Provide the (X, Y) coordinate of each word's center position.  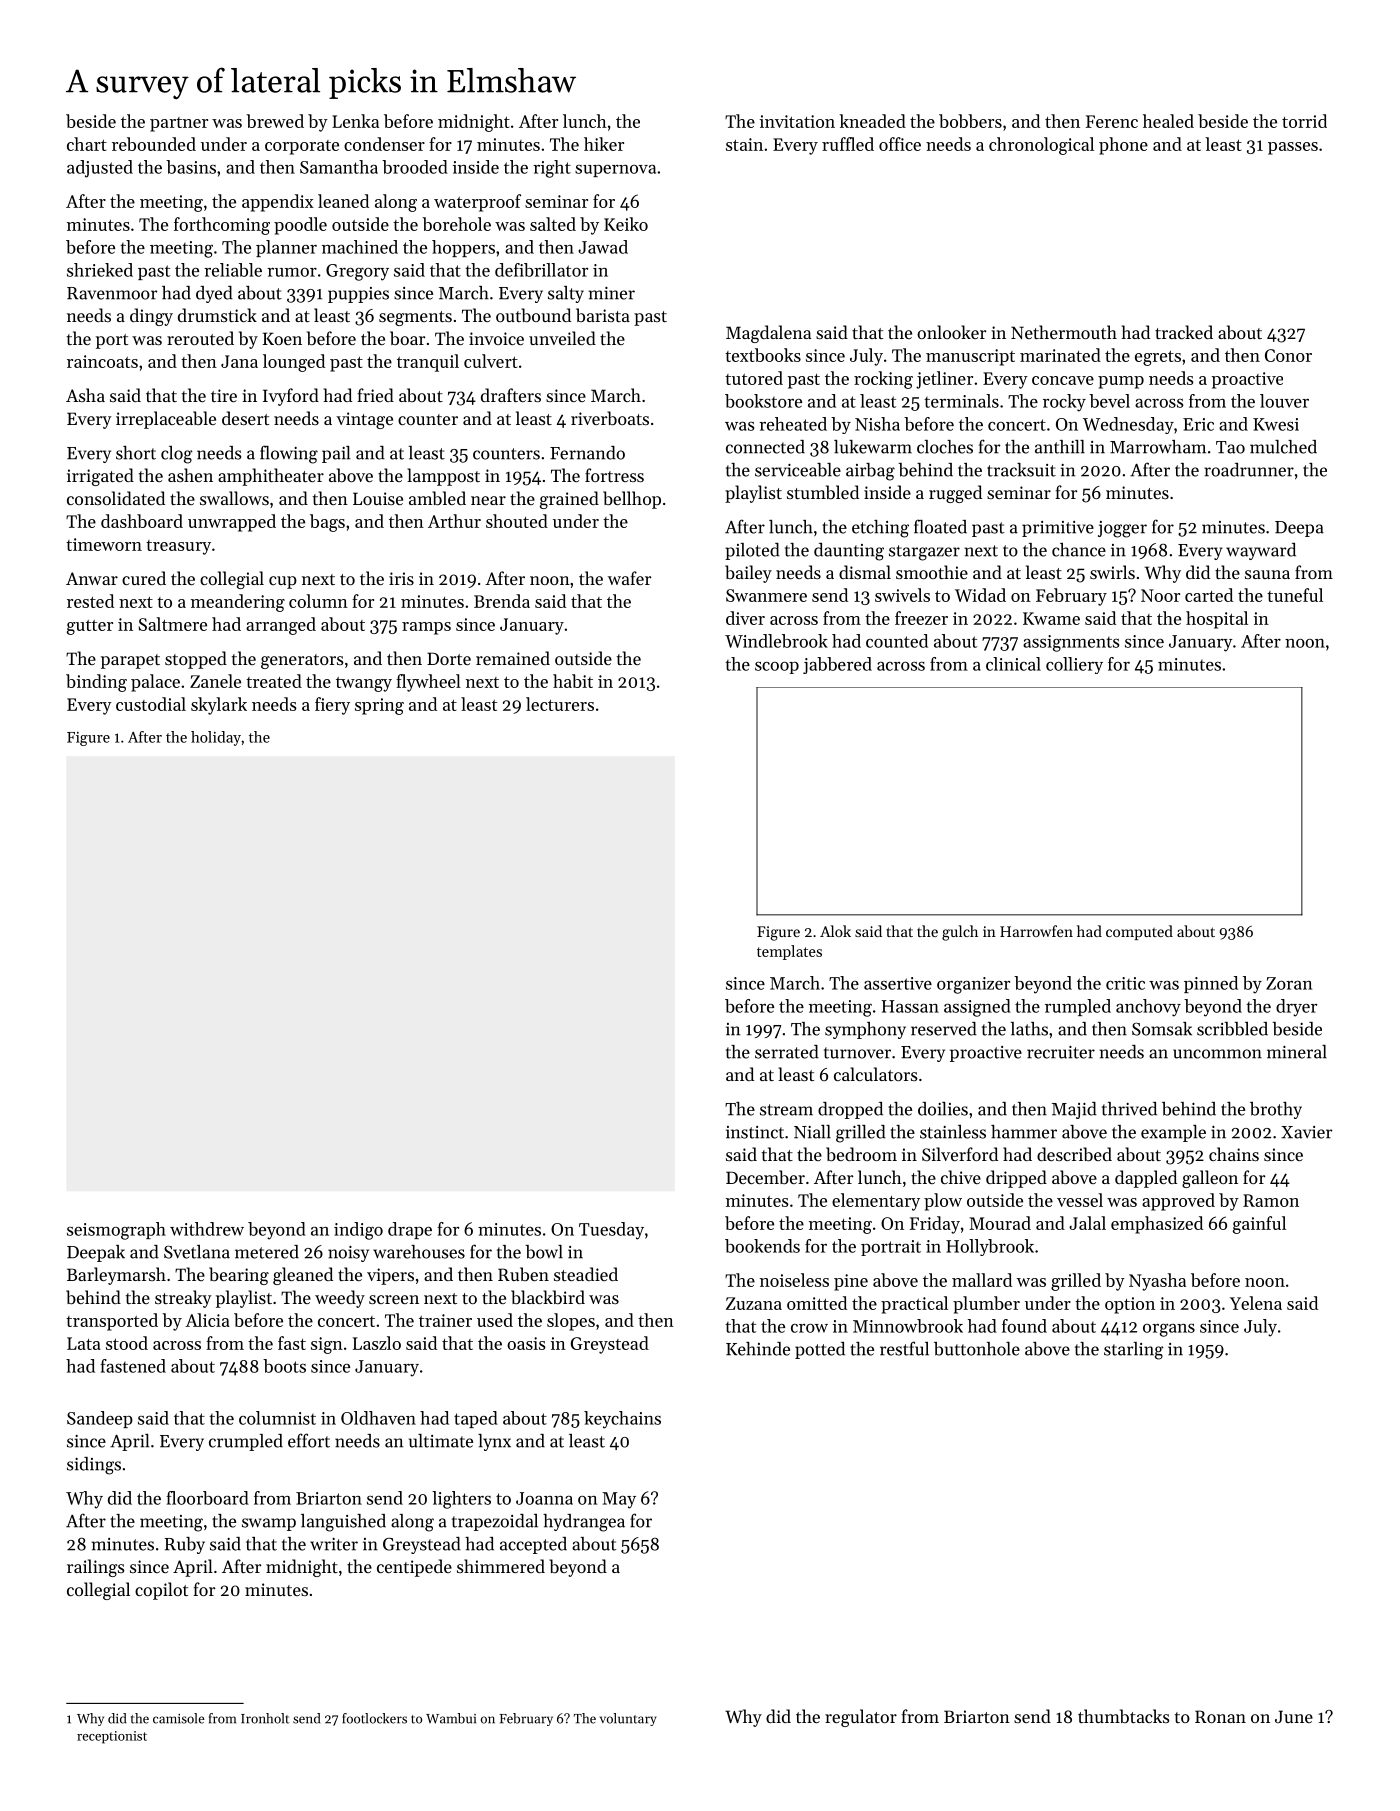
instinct (755, 1132)
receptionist (112, 1737)
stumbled (823, 492)
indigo (358, 1231)
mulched (1283, 447)
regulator (861, 1718)
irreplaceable (166, 420)
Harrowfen (1036, 931)
